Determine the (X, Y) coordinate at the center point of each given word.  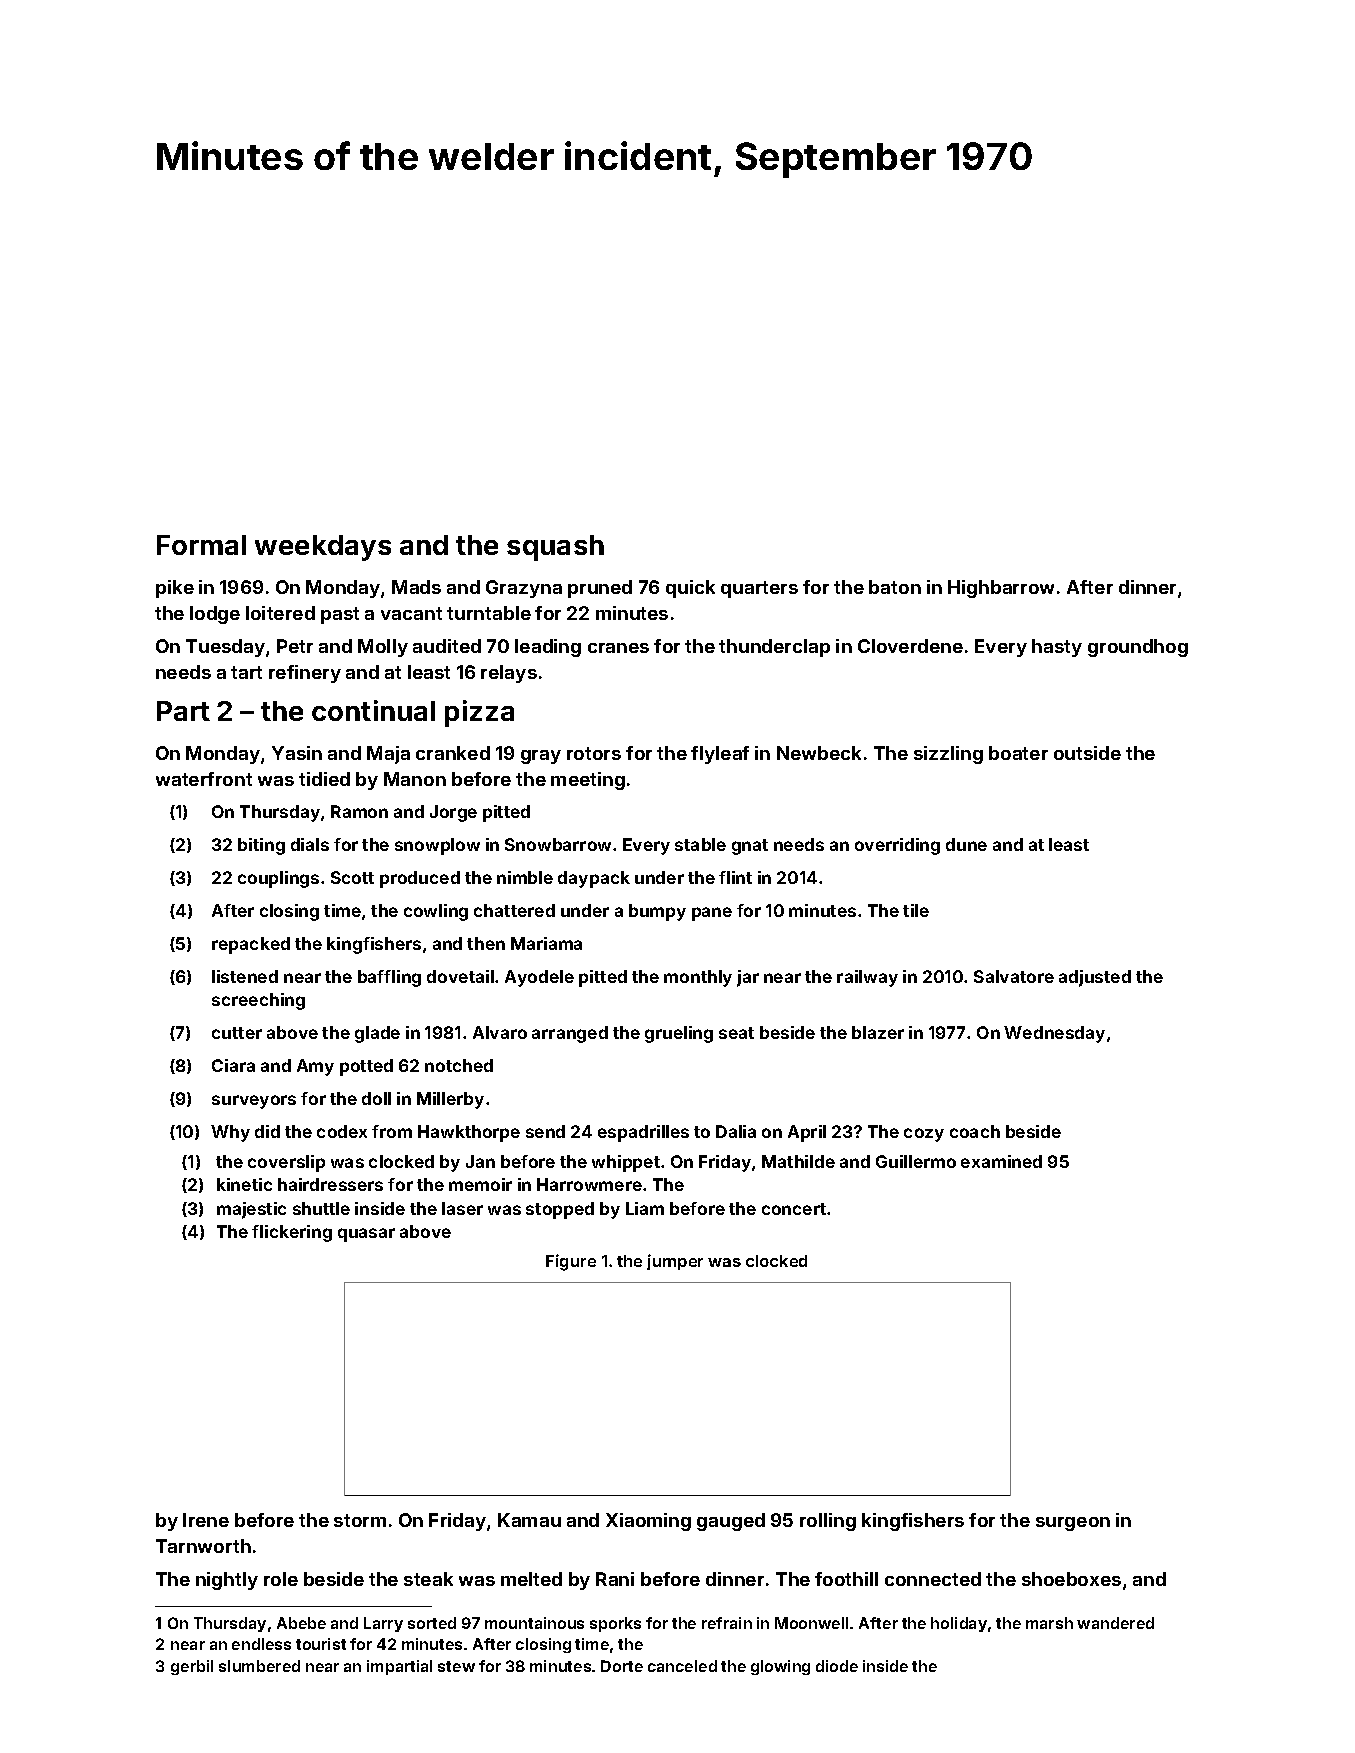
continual (373, 710)
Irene (206, 1520)
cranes (618, 648)
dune (966, 844)
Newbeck (819, 753)
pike (175, 589)
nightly (227, 1581)
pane (712, 914)
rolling (828, 1522)
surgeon (1073, 1524)
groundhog (1138, 648)
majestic (251, 1210)
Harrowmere (589, 1184)
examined (1001, 1161)
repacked (251, 945)
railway (867, 978)
